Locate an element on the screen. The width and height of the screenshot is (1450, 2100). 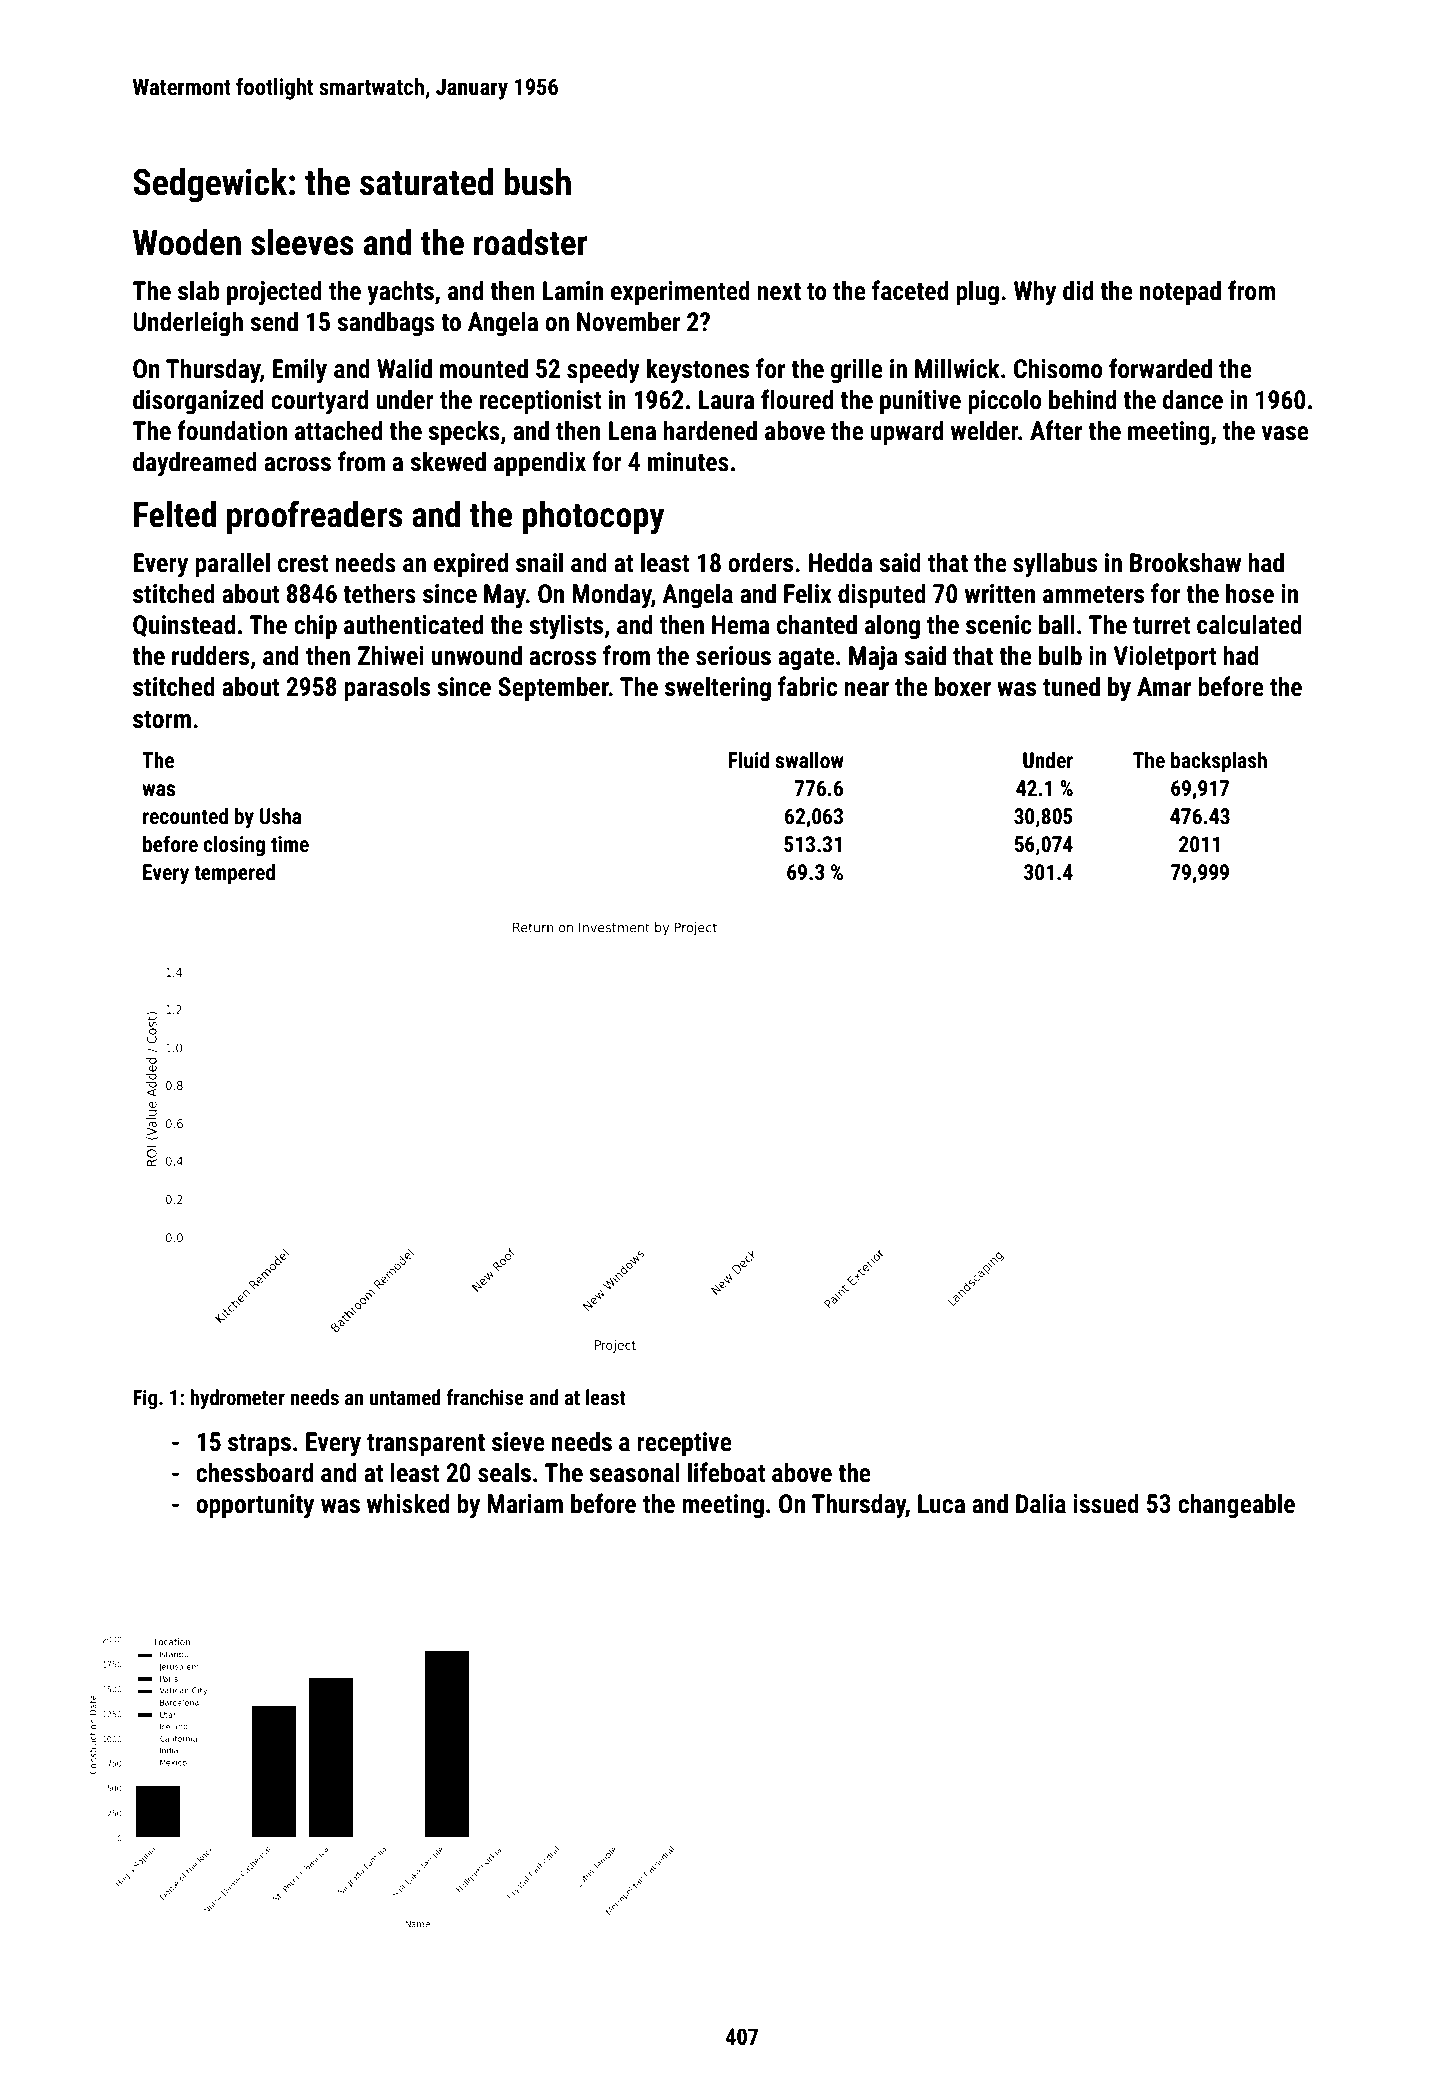
backsplash is located at coordinates (1219, 762).
